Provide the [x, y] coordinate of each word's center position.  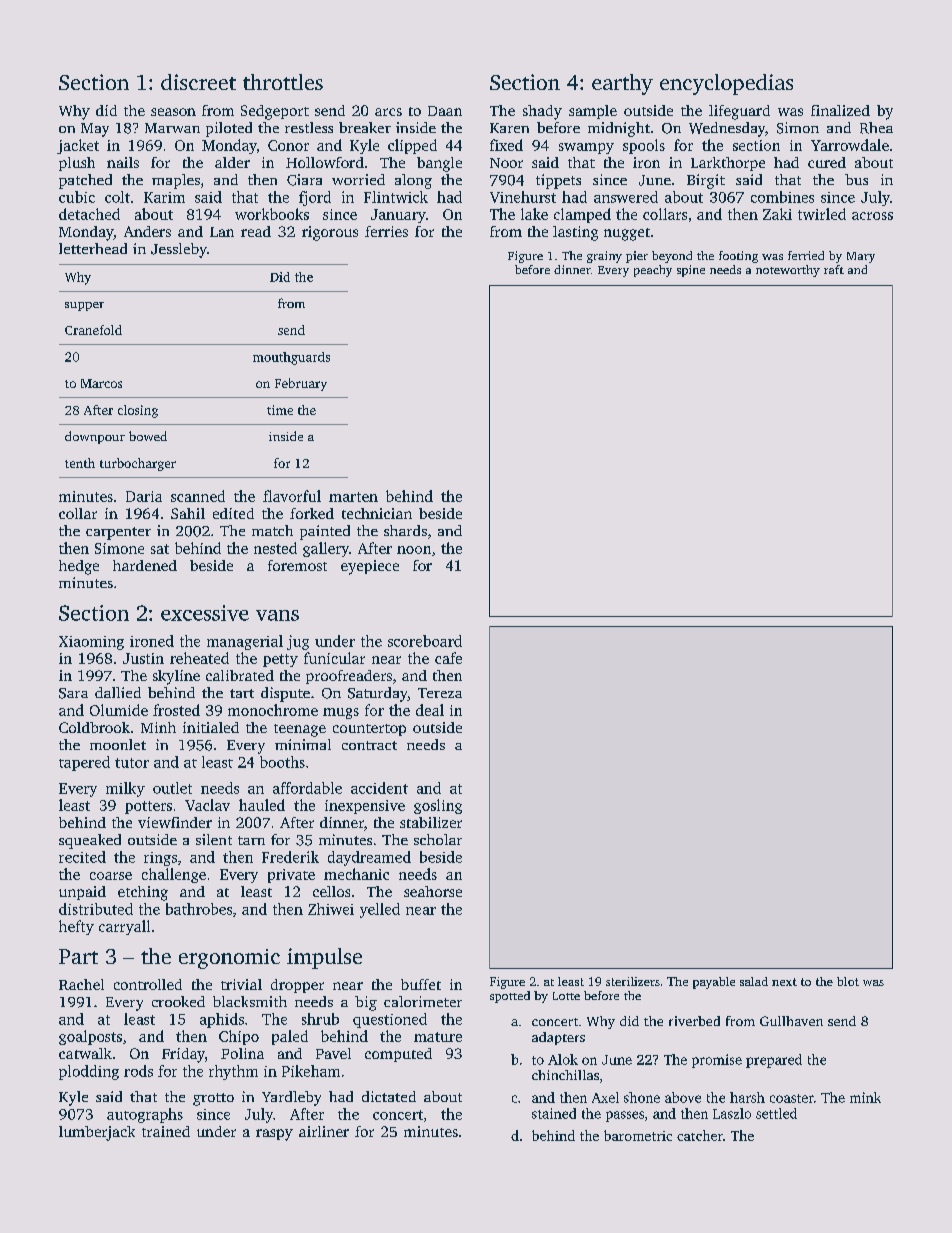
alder [232, 162]
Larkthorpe [728, 164]
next [784, 982]
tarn [251, 840]
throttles [283, 82]
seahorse [433, 891]
